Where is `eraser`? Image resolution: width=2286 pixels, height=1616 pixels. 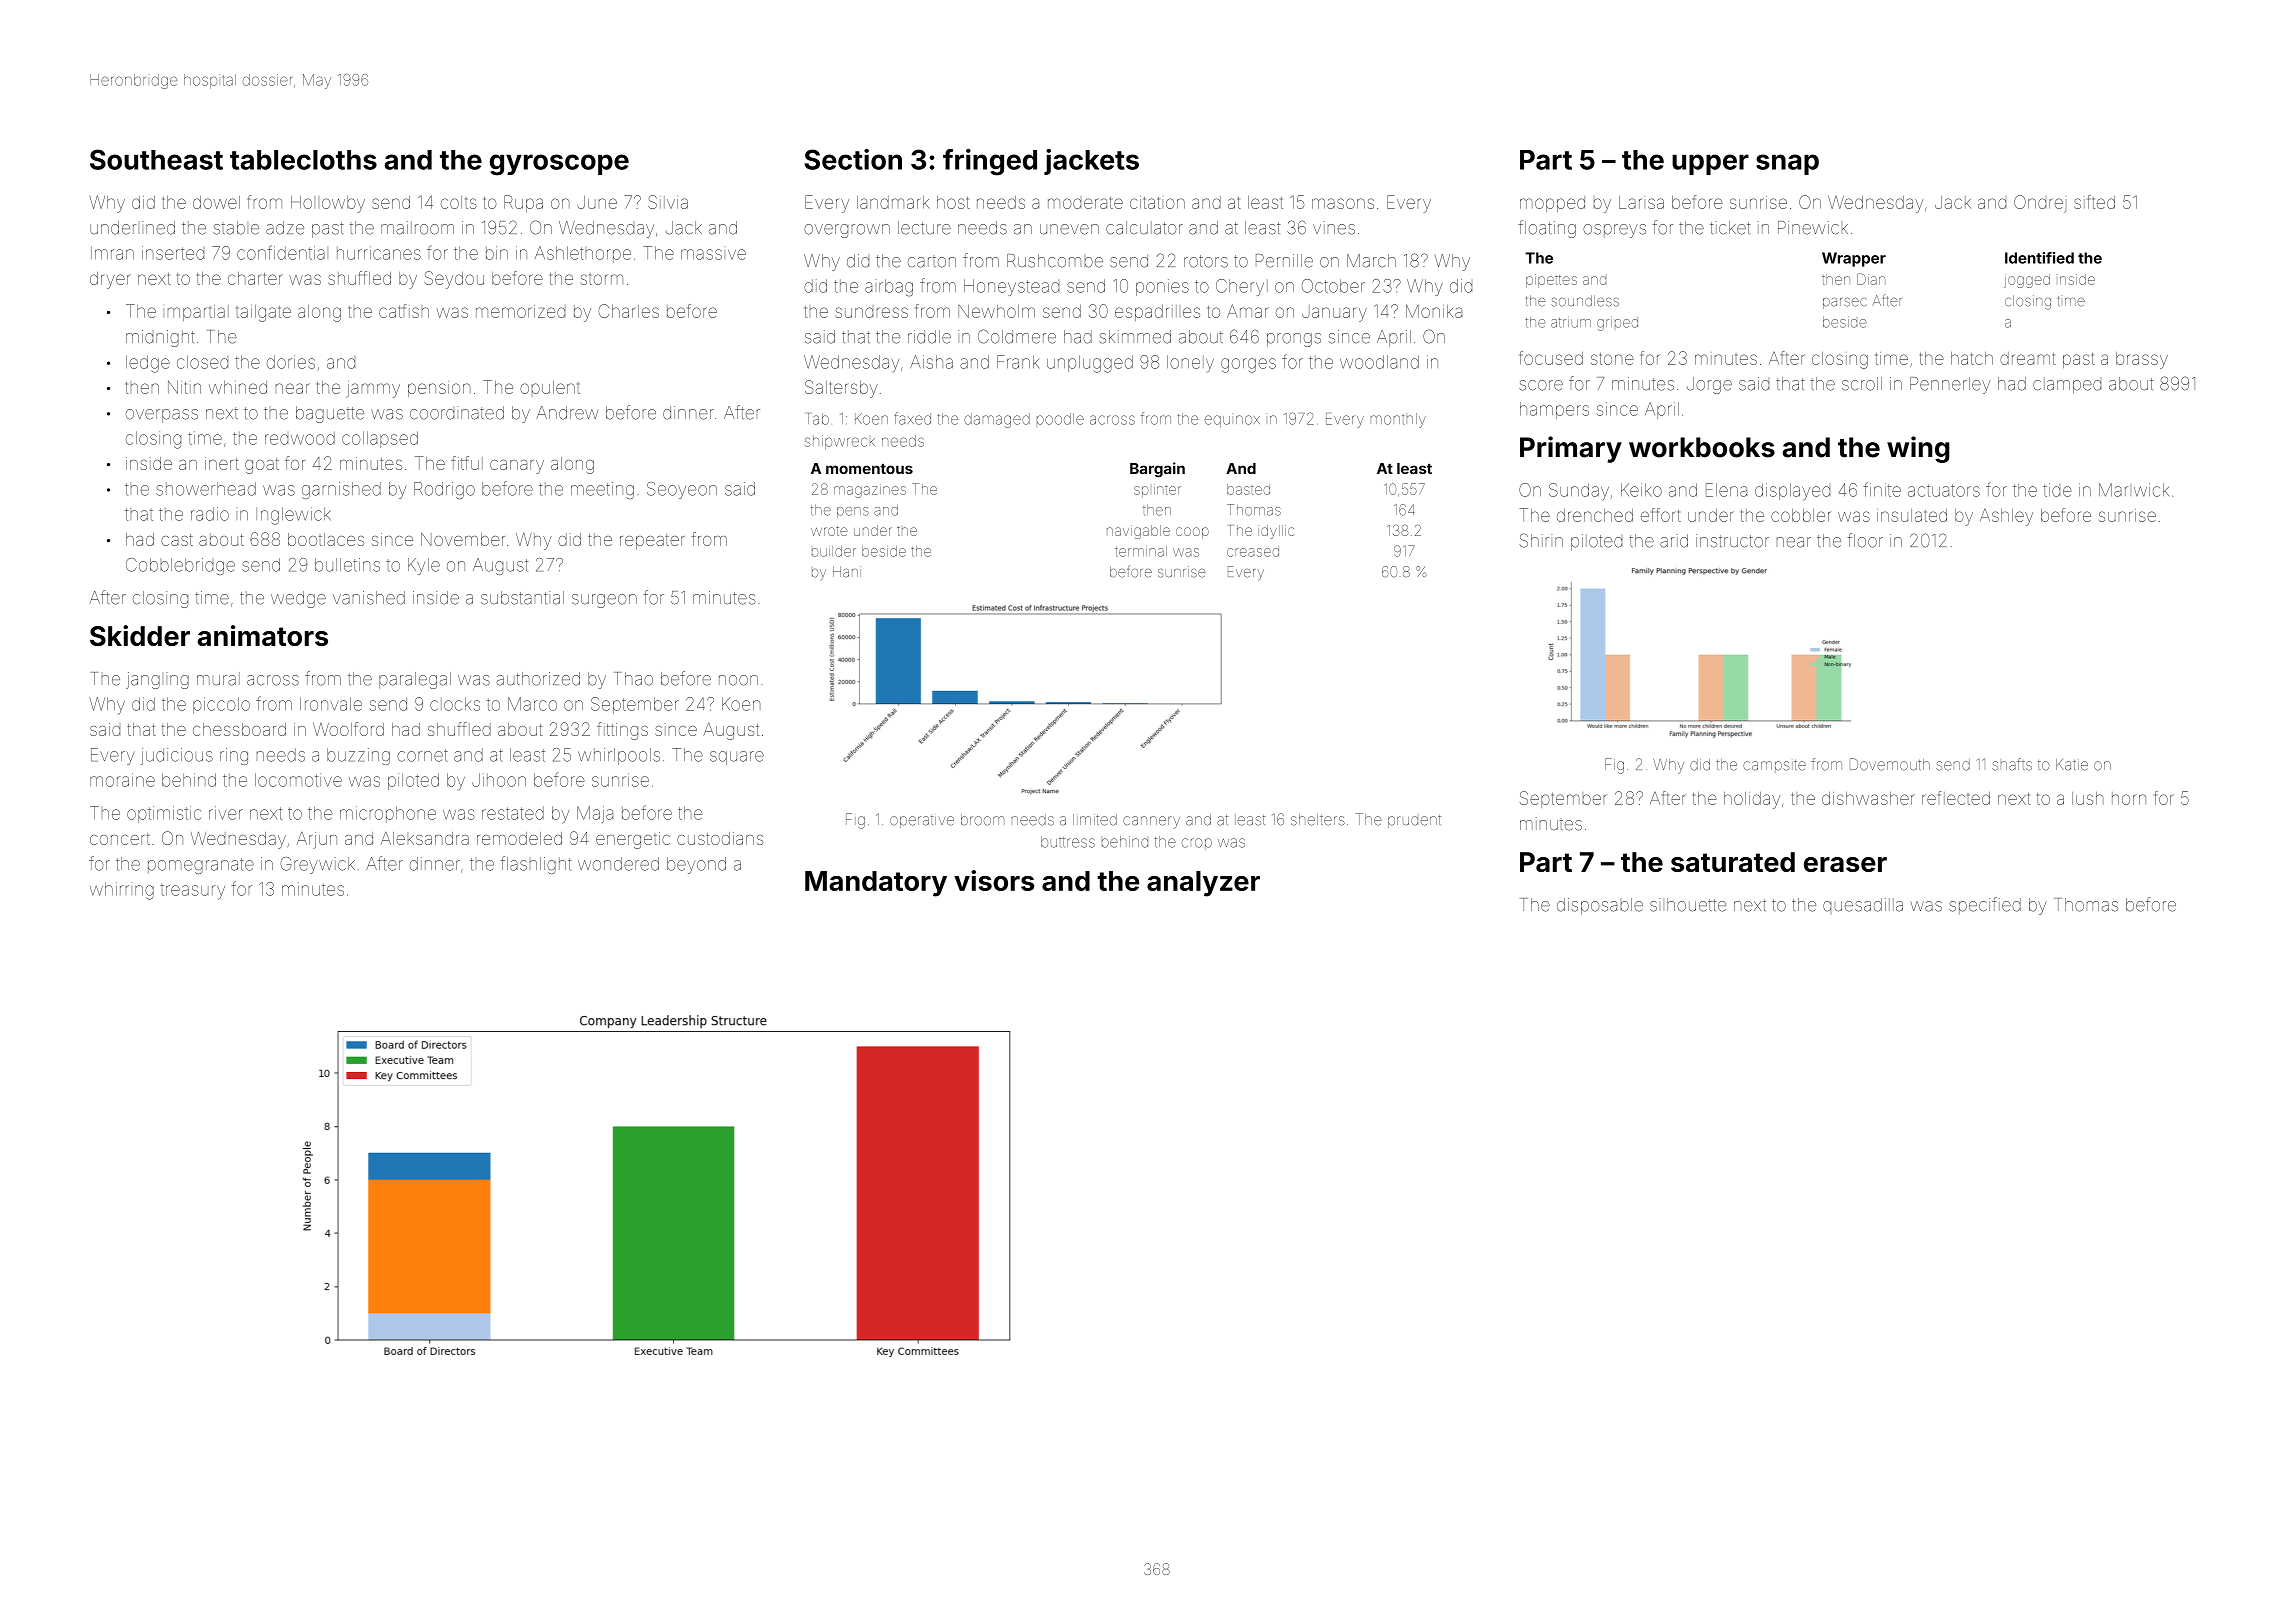 eraser is located at coordinates (1845, 864).
